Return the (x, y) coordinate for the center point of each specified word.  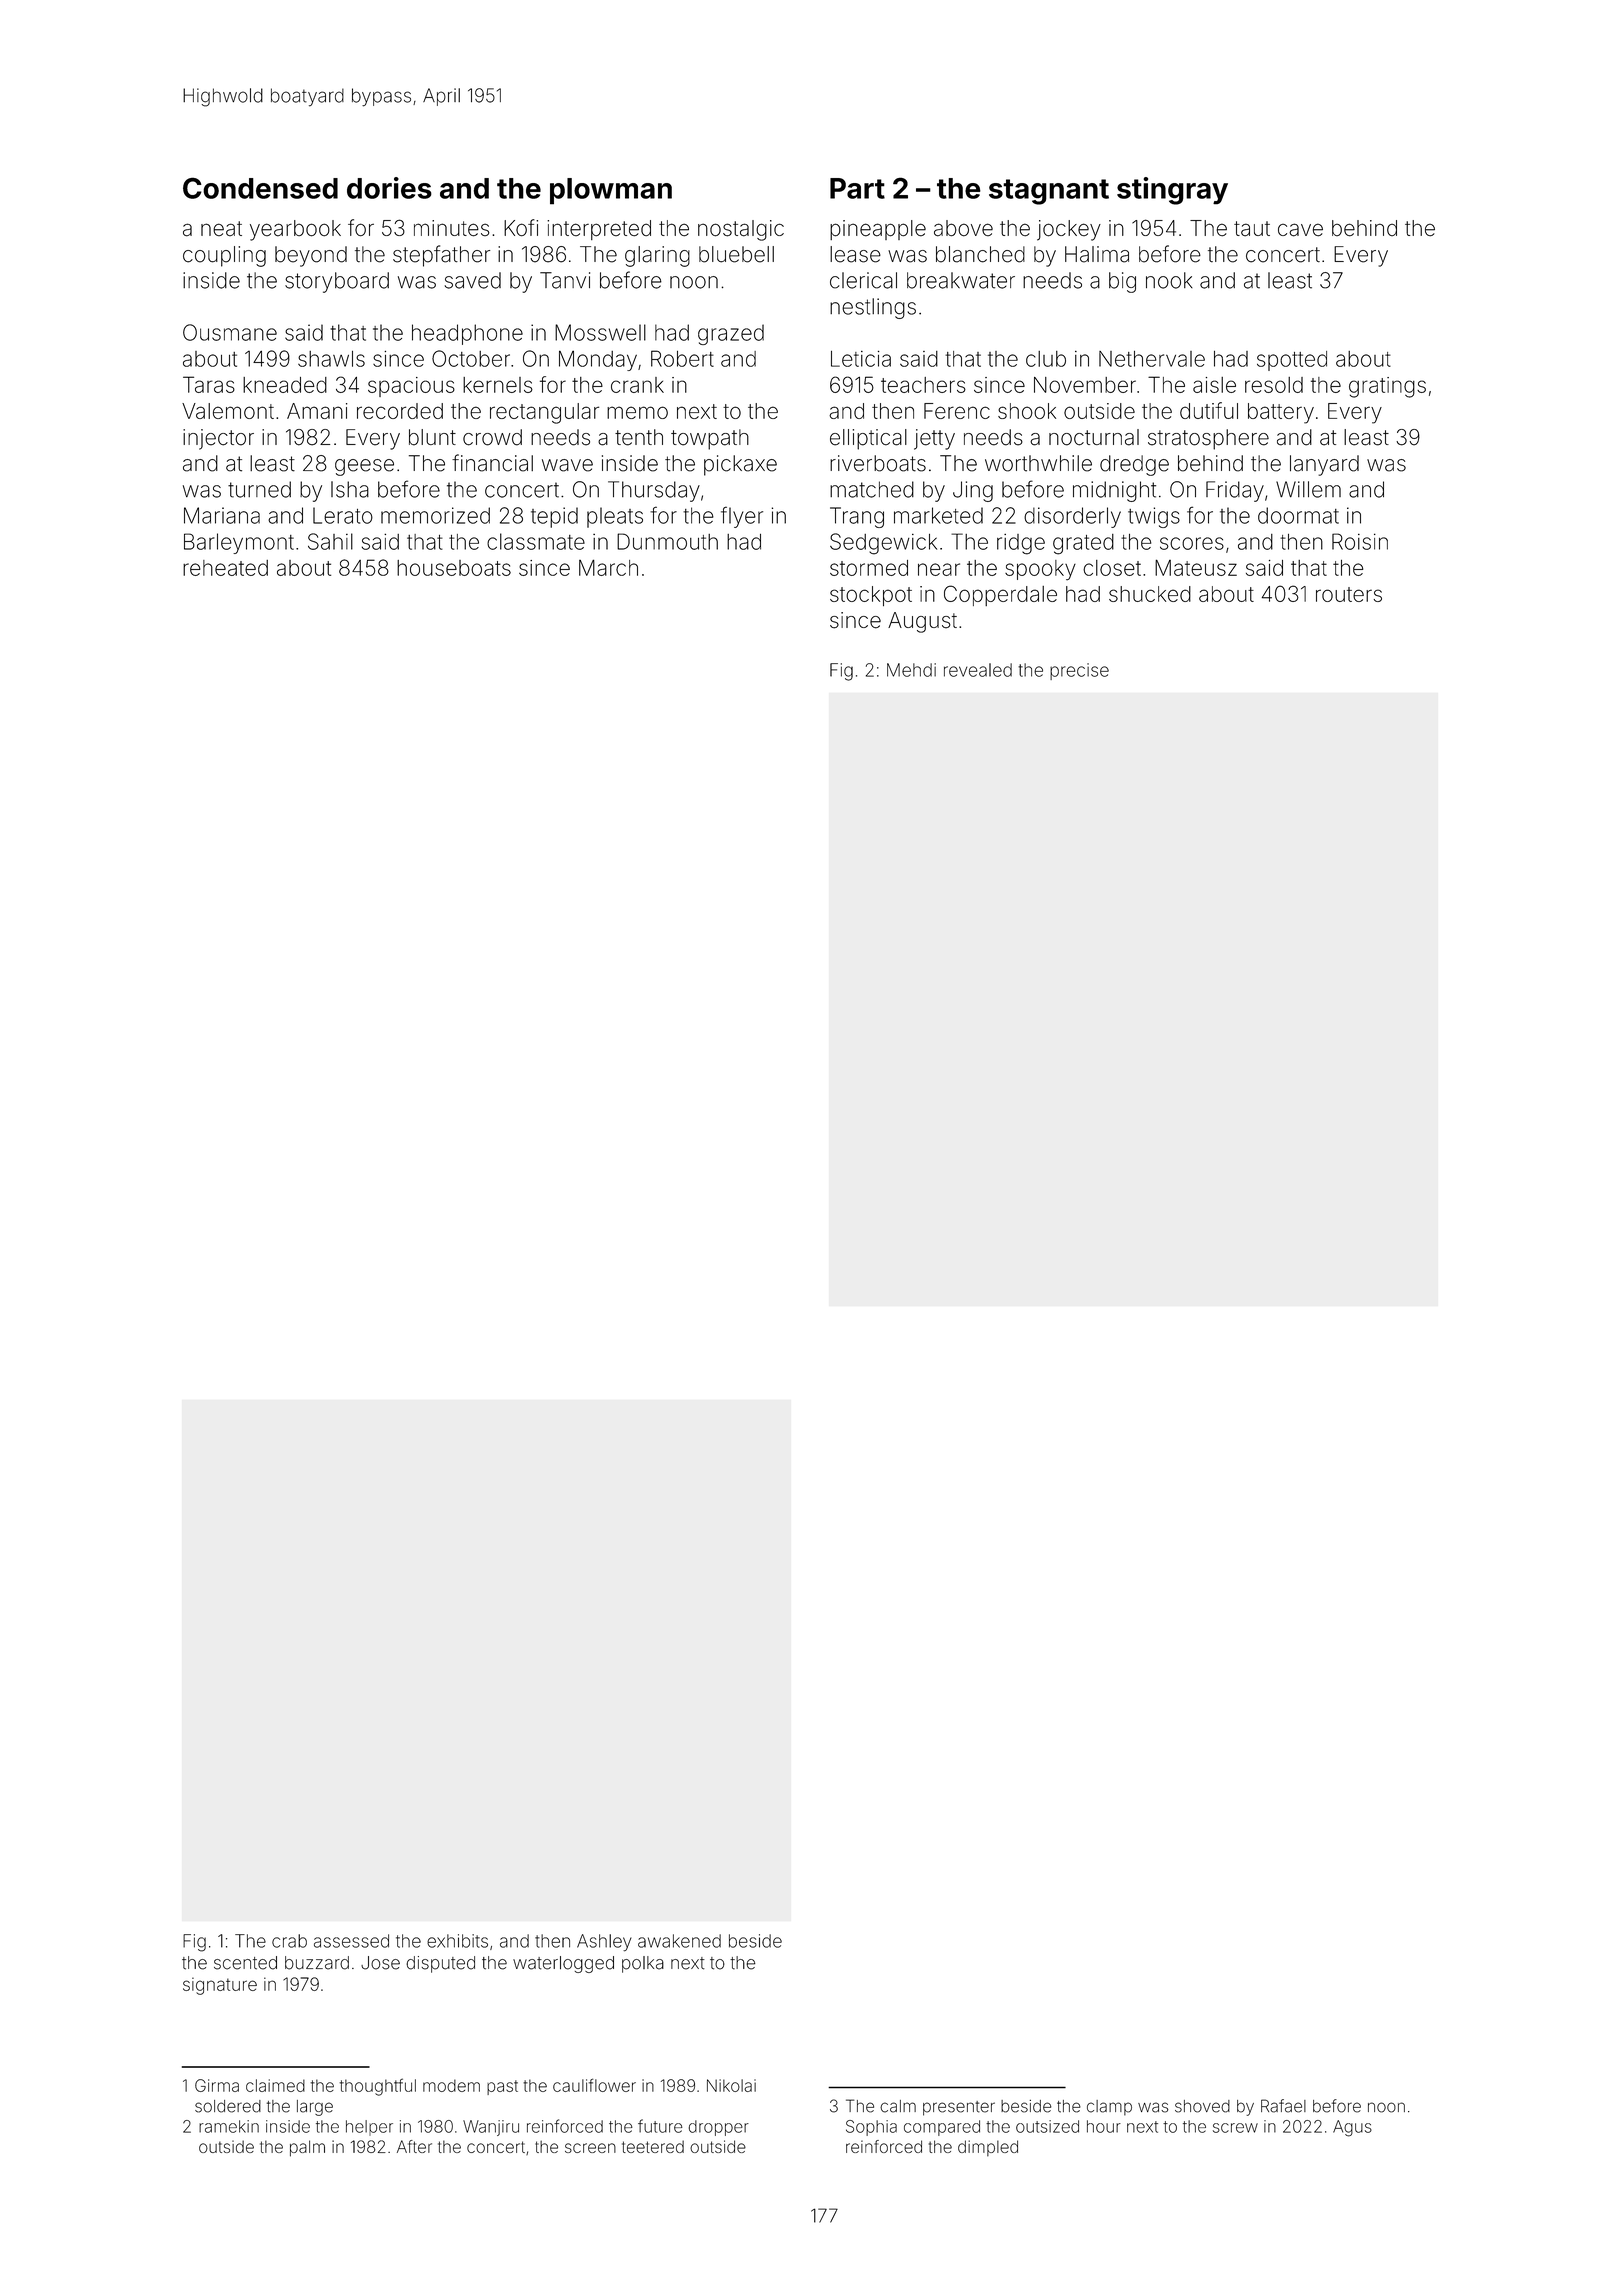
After (414, 2146)
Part (857, 188)
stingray (1172, 191)
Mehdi (911, 670)
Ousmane (230, 332)
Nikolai (731, 2085)
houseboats (454, 568)
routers (1349, 594)
